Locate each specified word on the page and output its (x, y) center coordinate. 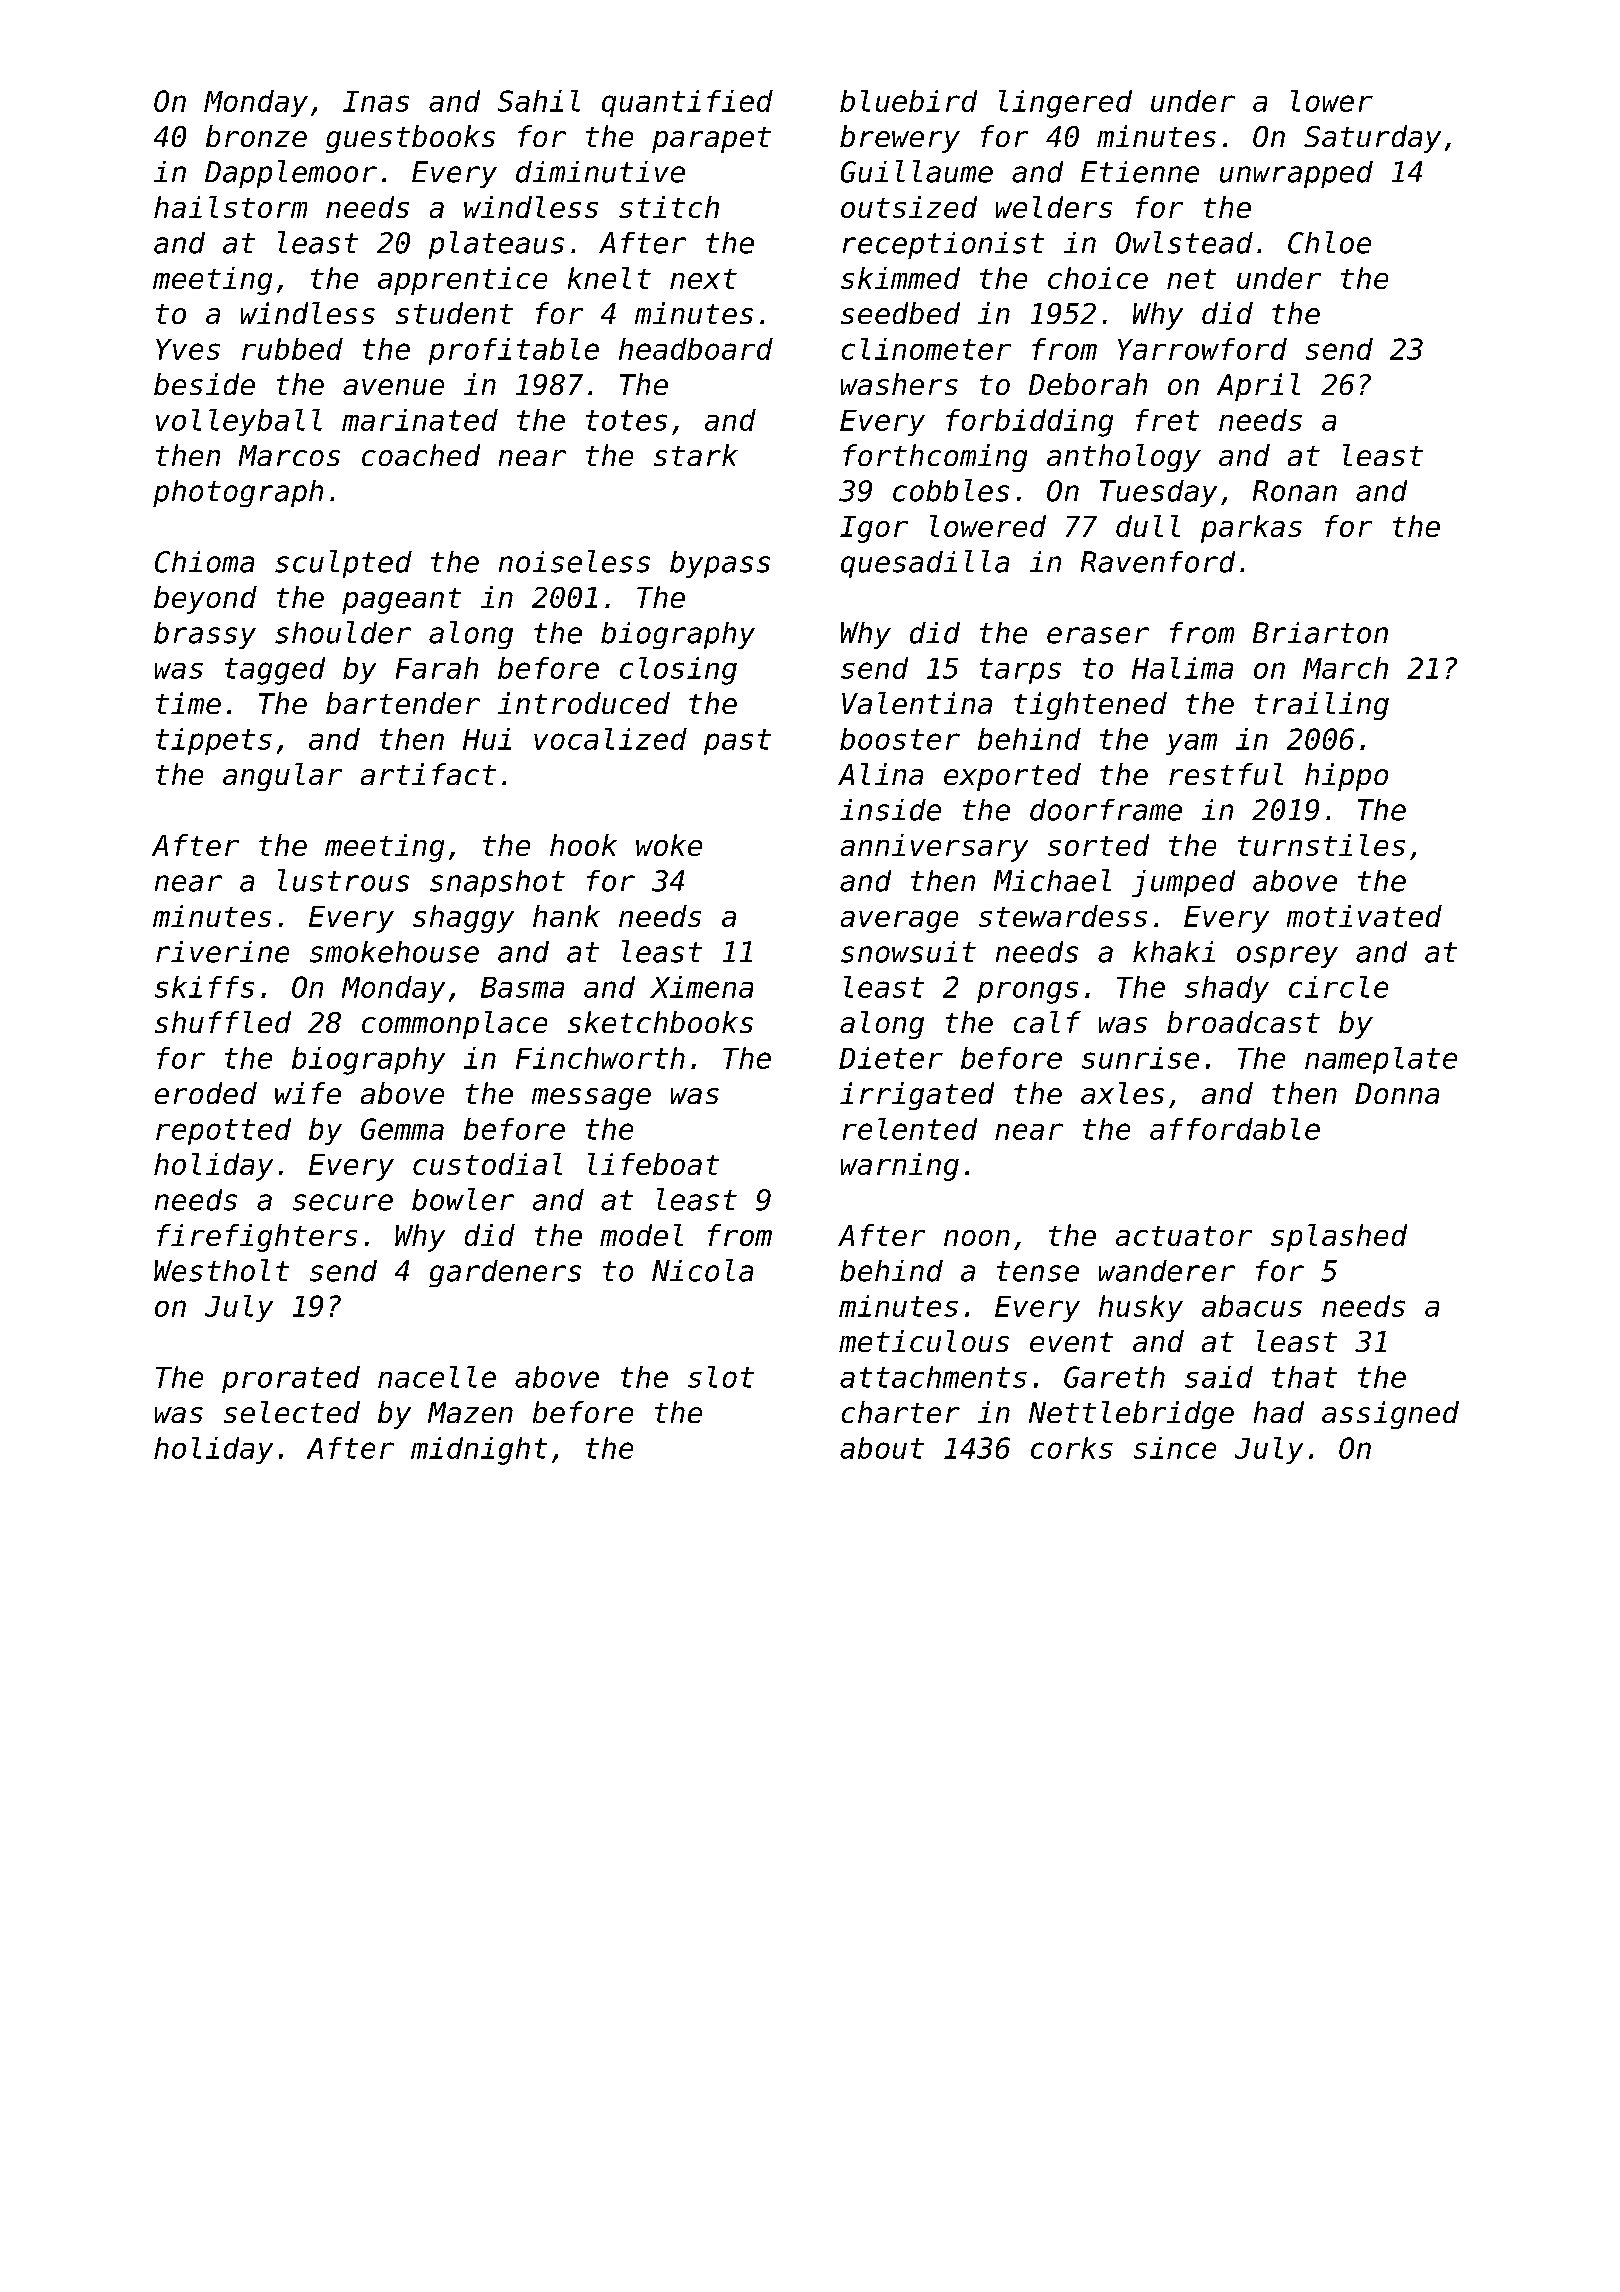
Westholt (221, 1270)
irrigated (917, 1096)
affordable (1235, 1129)
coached (421, 455)
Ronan (1295, 491)
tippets (214, 741)
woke (669, 845)
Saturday (1372, 139)
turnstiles (1321, 845)
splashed (1339, 1238)
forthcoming (935, 458)
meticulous (924, 1341)
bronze (256, 136)
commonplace (454, 1025)
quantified (687, 103)
